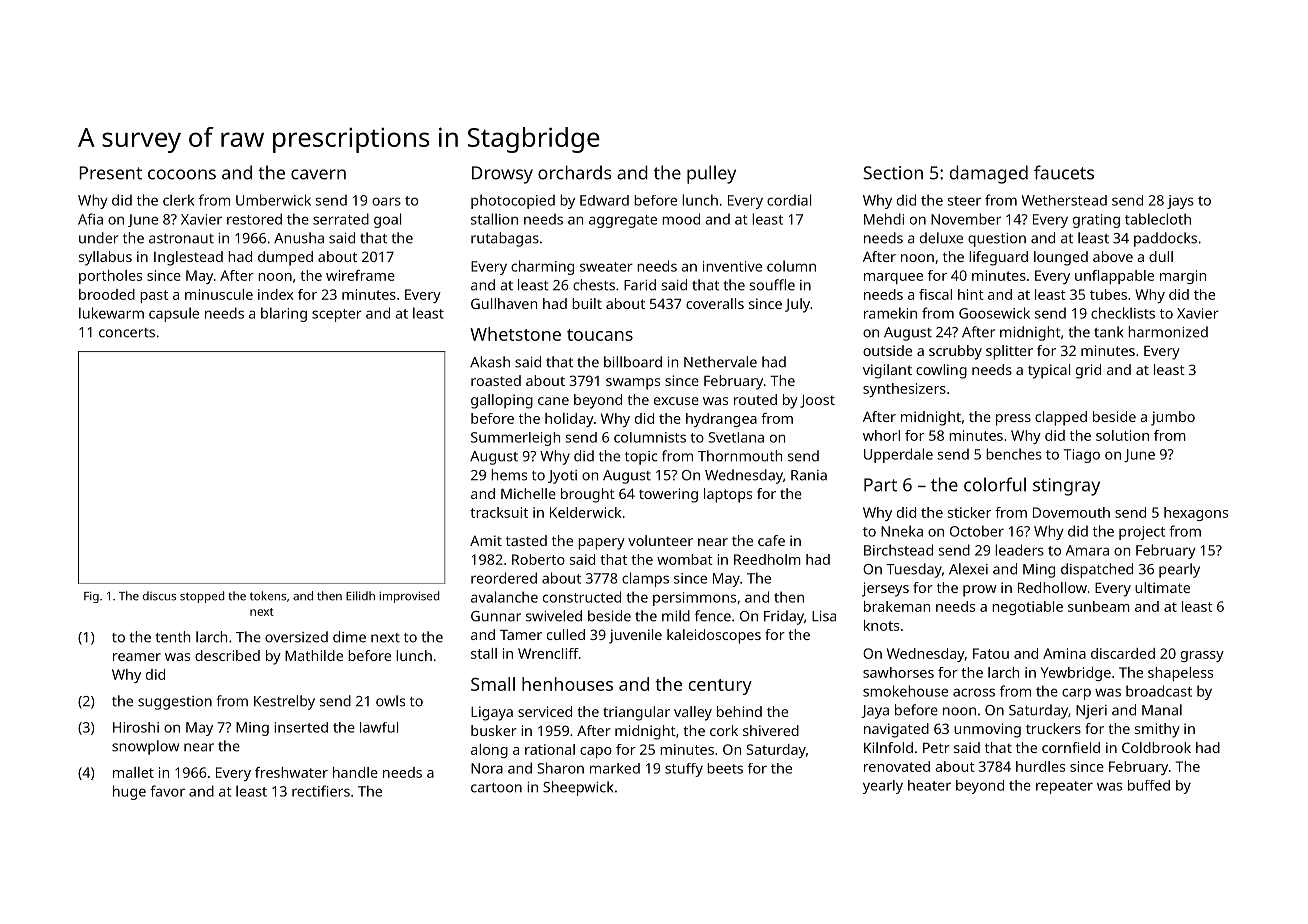 This screenshot has width=1308, height=924. I want to click on Afia, so click(90, 219).
